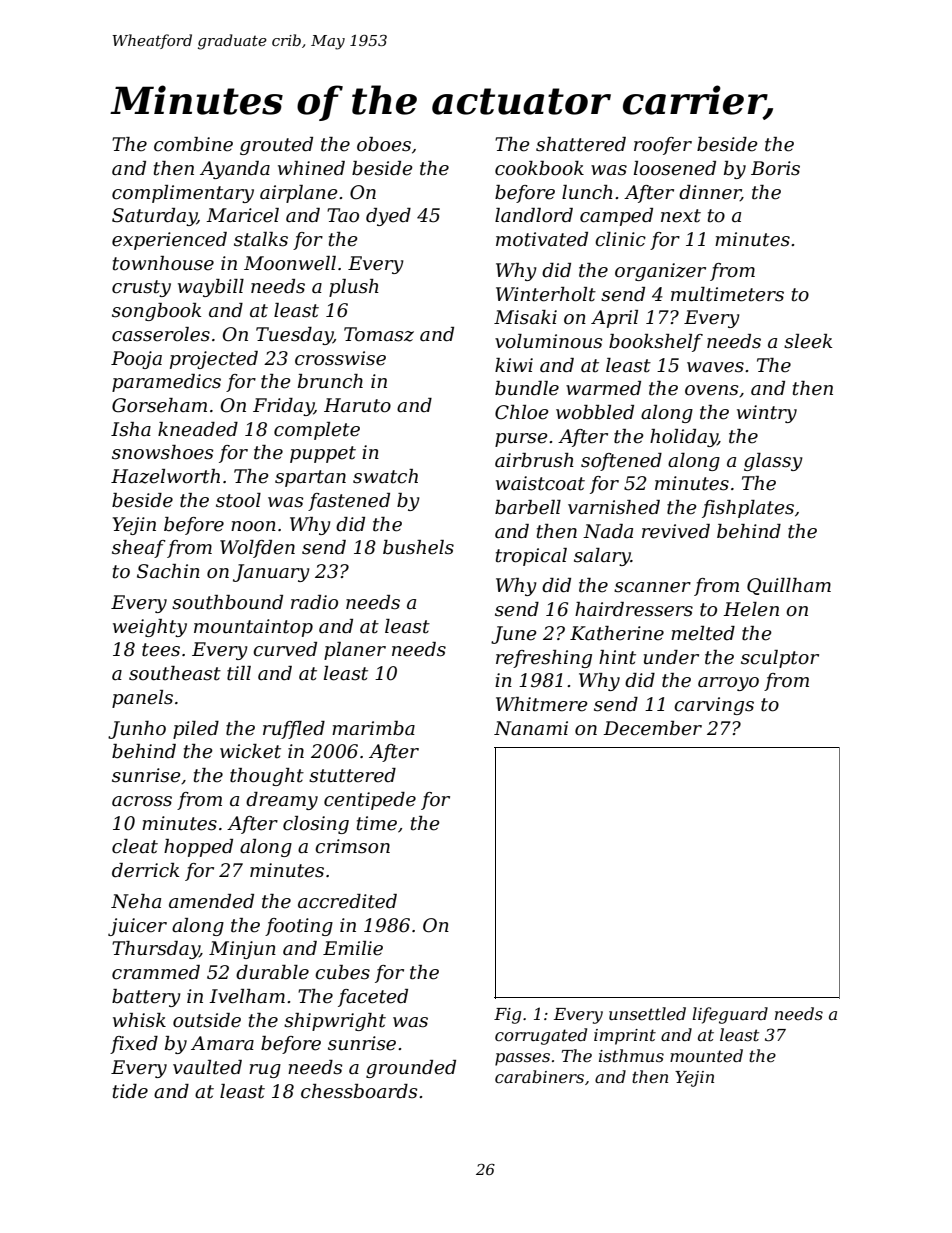 This image has height=1233, width=952. Describe the element at coordinates (131, 429) in the image. I see `Isha` at that location.
